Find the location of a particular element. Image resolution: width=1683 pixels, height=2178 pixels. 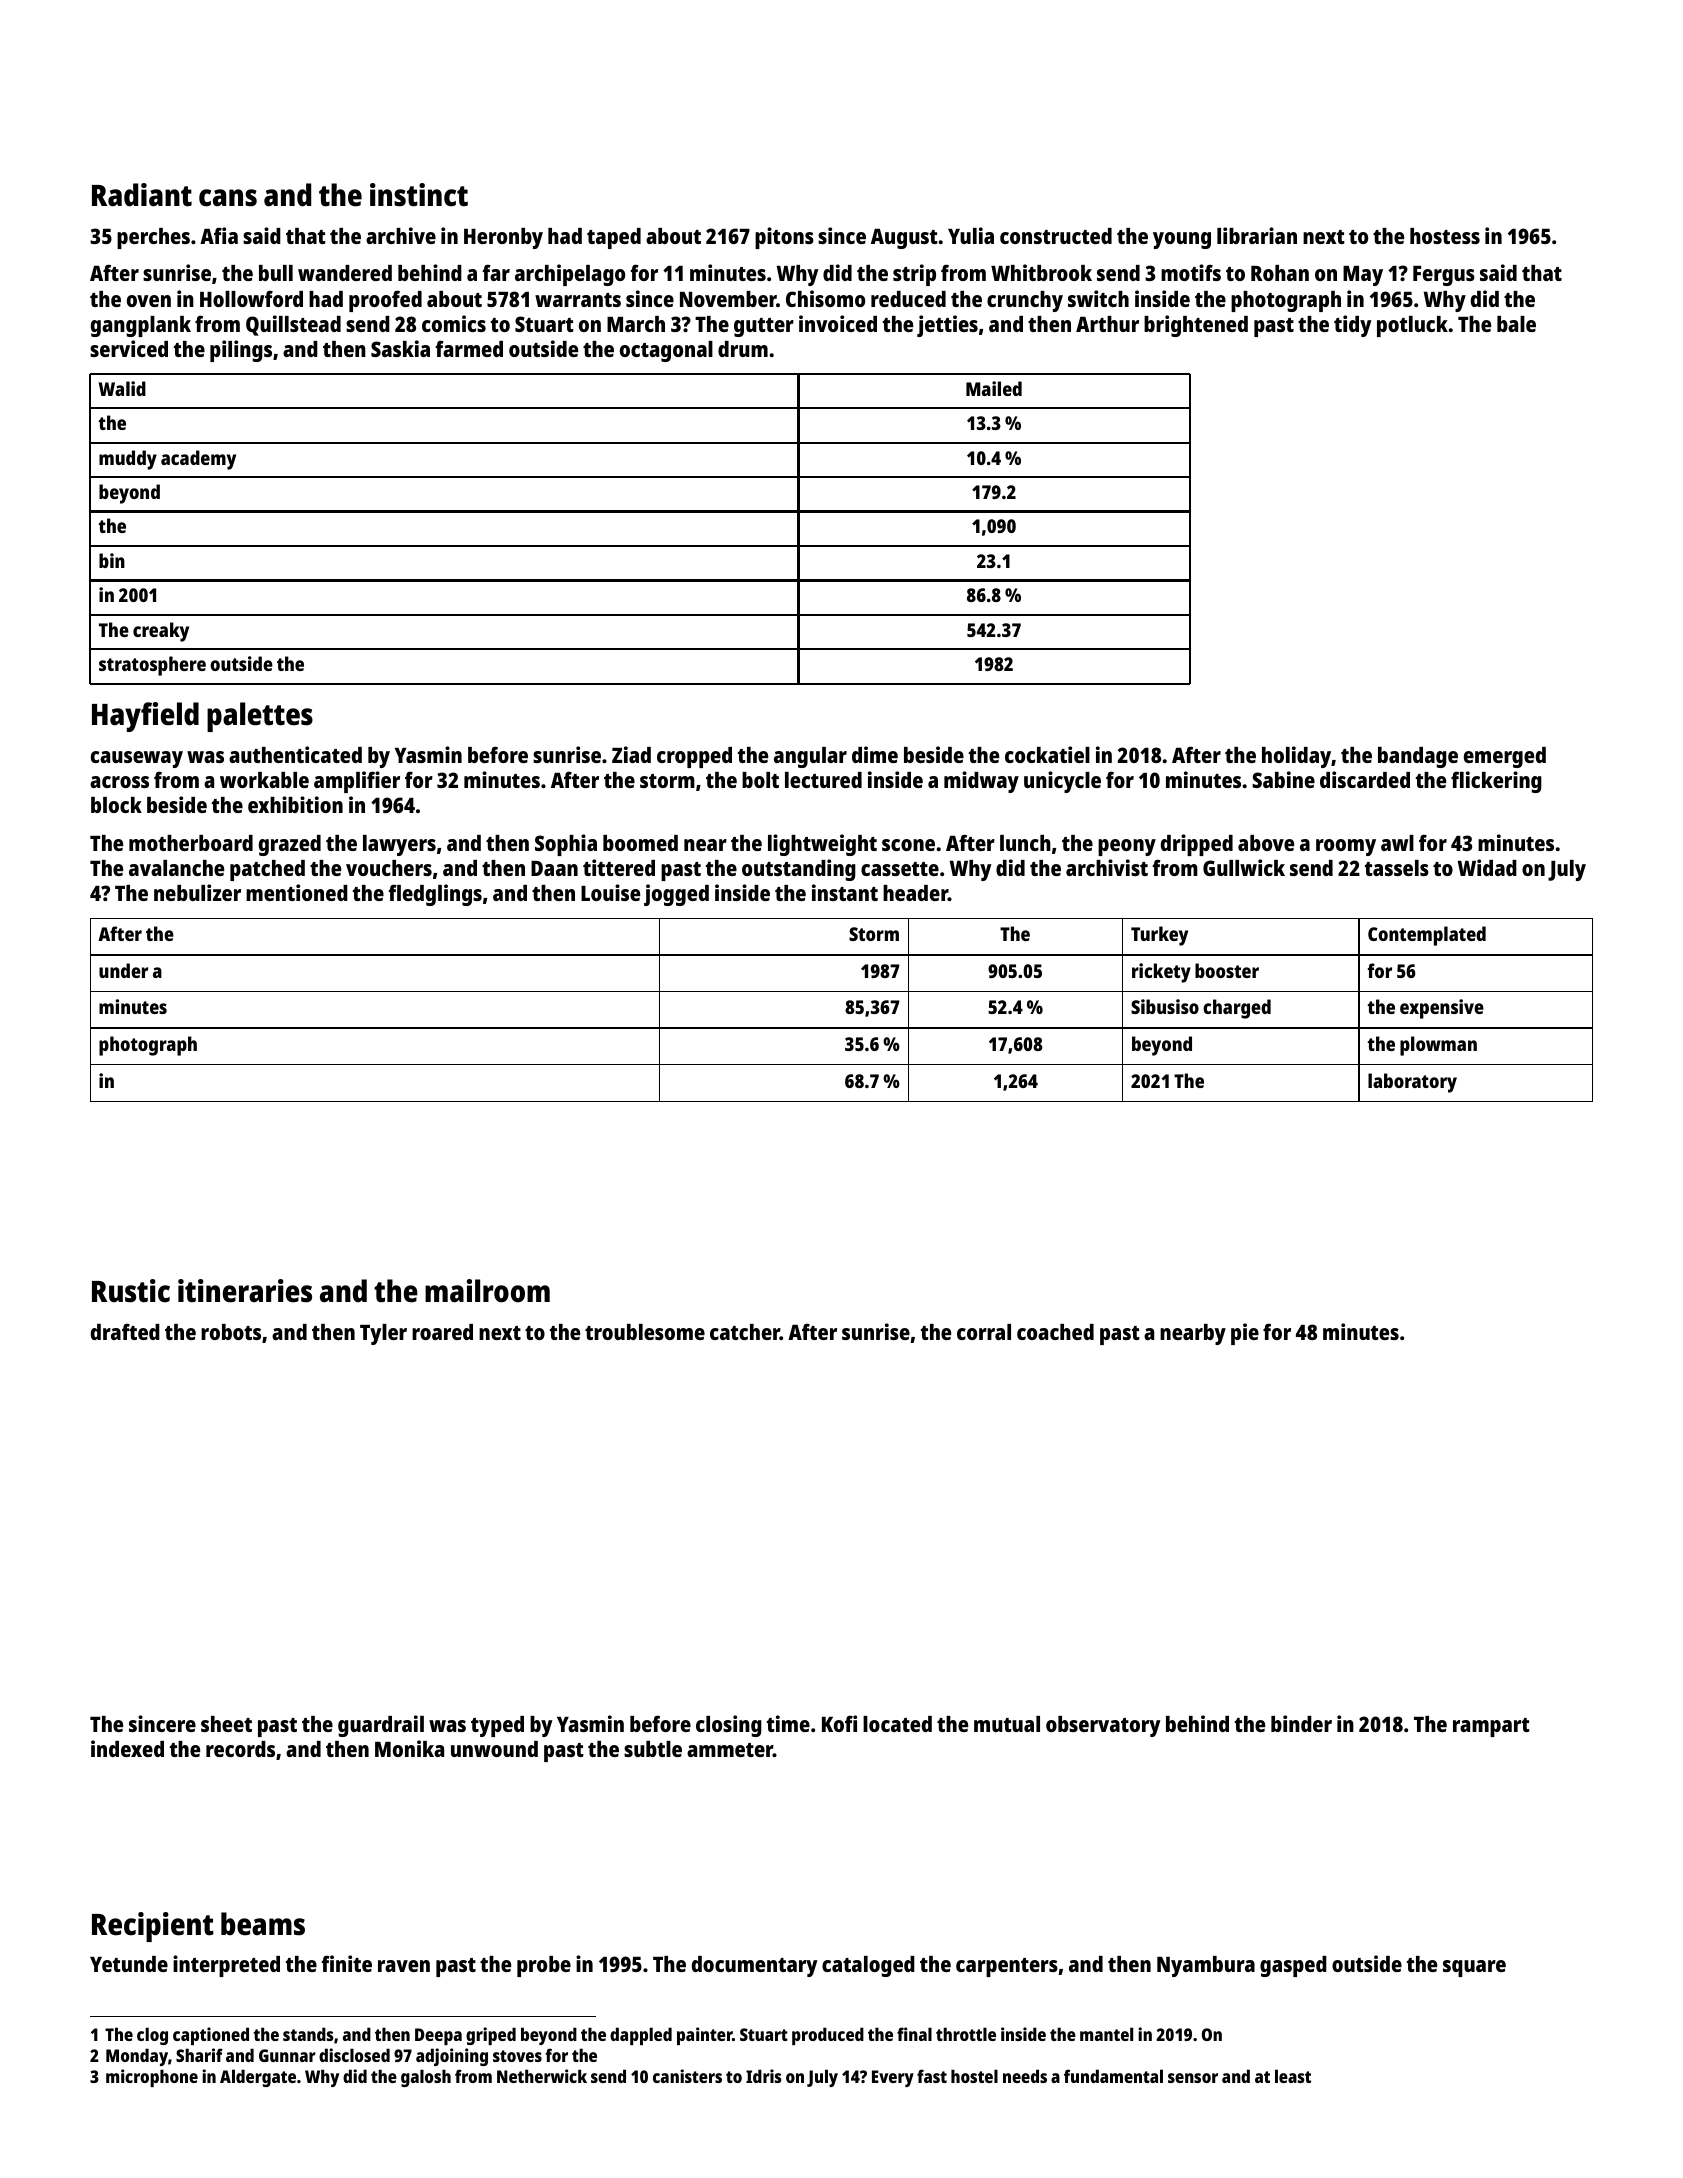

Mailed is located at coordinates (994, 388).
